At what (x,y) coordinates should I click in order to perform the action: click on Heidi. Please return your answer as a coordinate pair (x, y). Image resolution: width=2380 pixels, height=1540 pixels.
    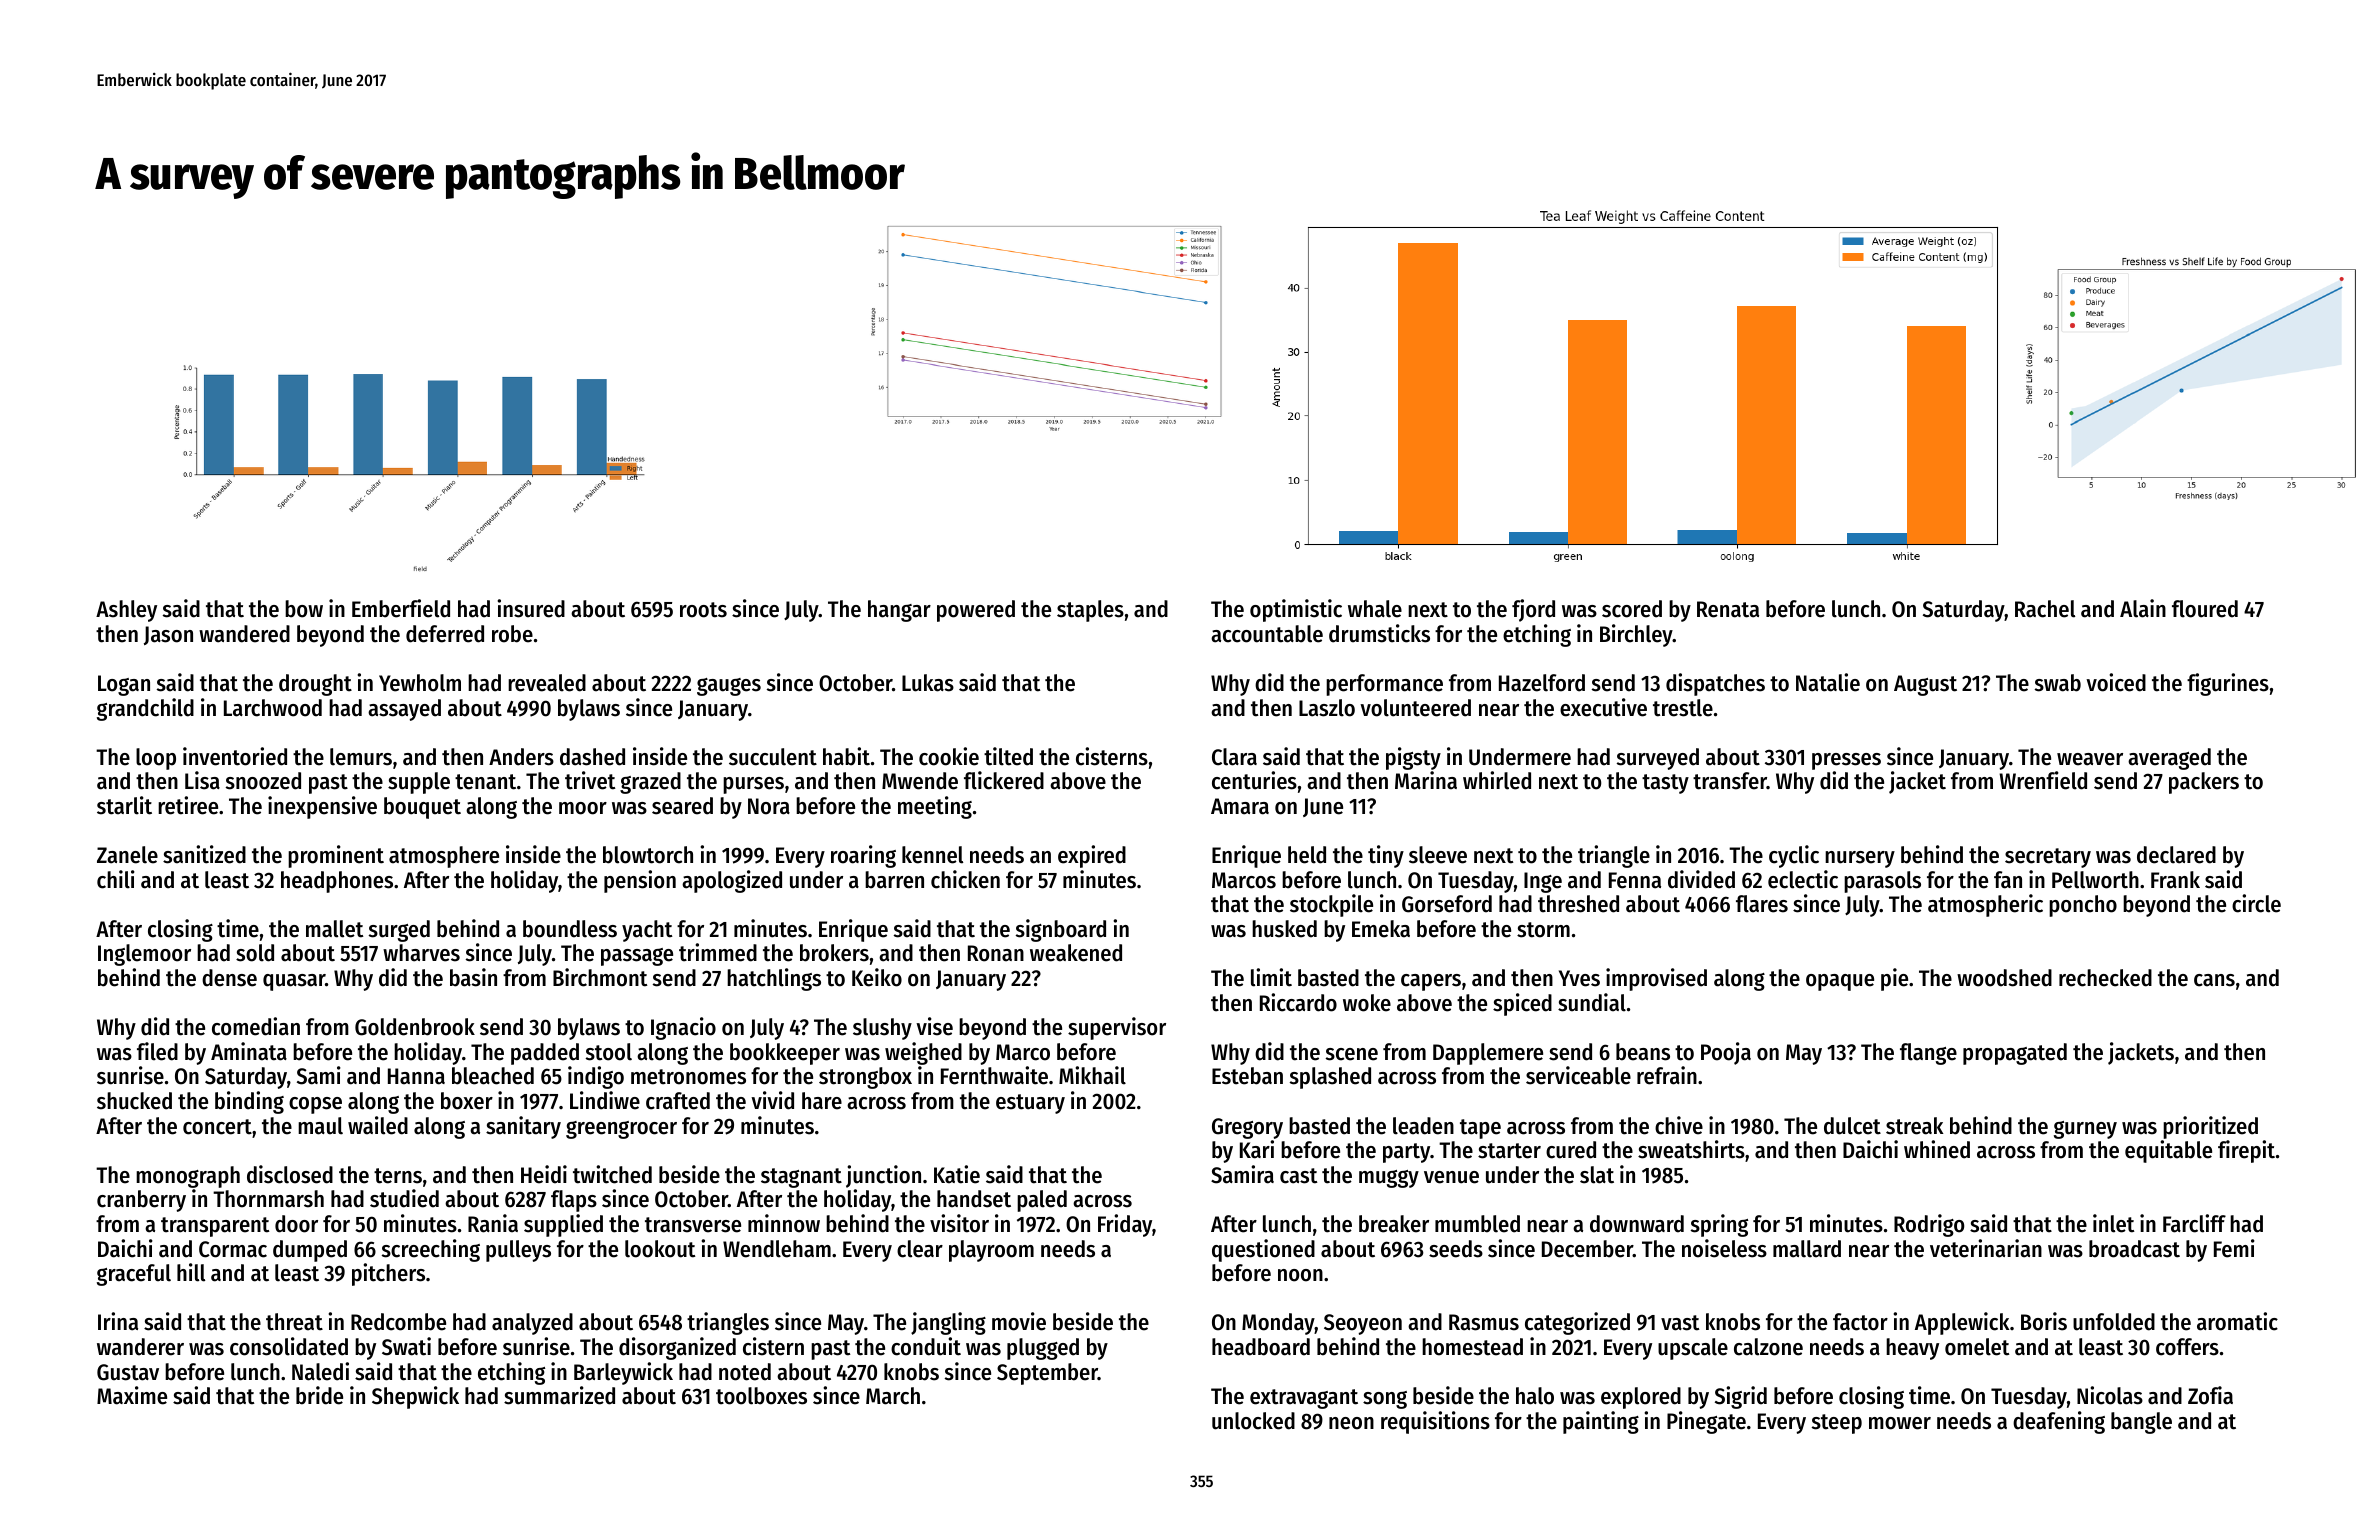
    Looking at the image, I should click on (544, 1174).
